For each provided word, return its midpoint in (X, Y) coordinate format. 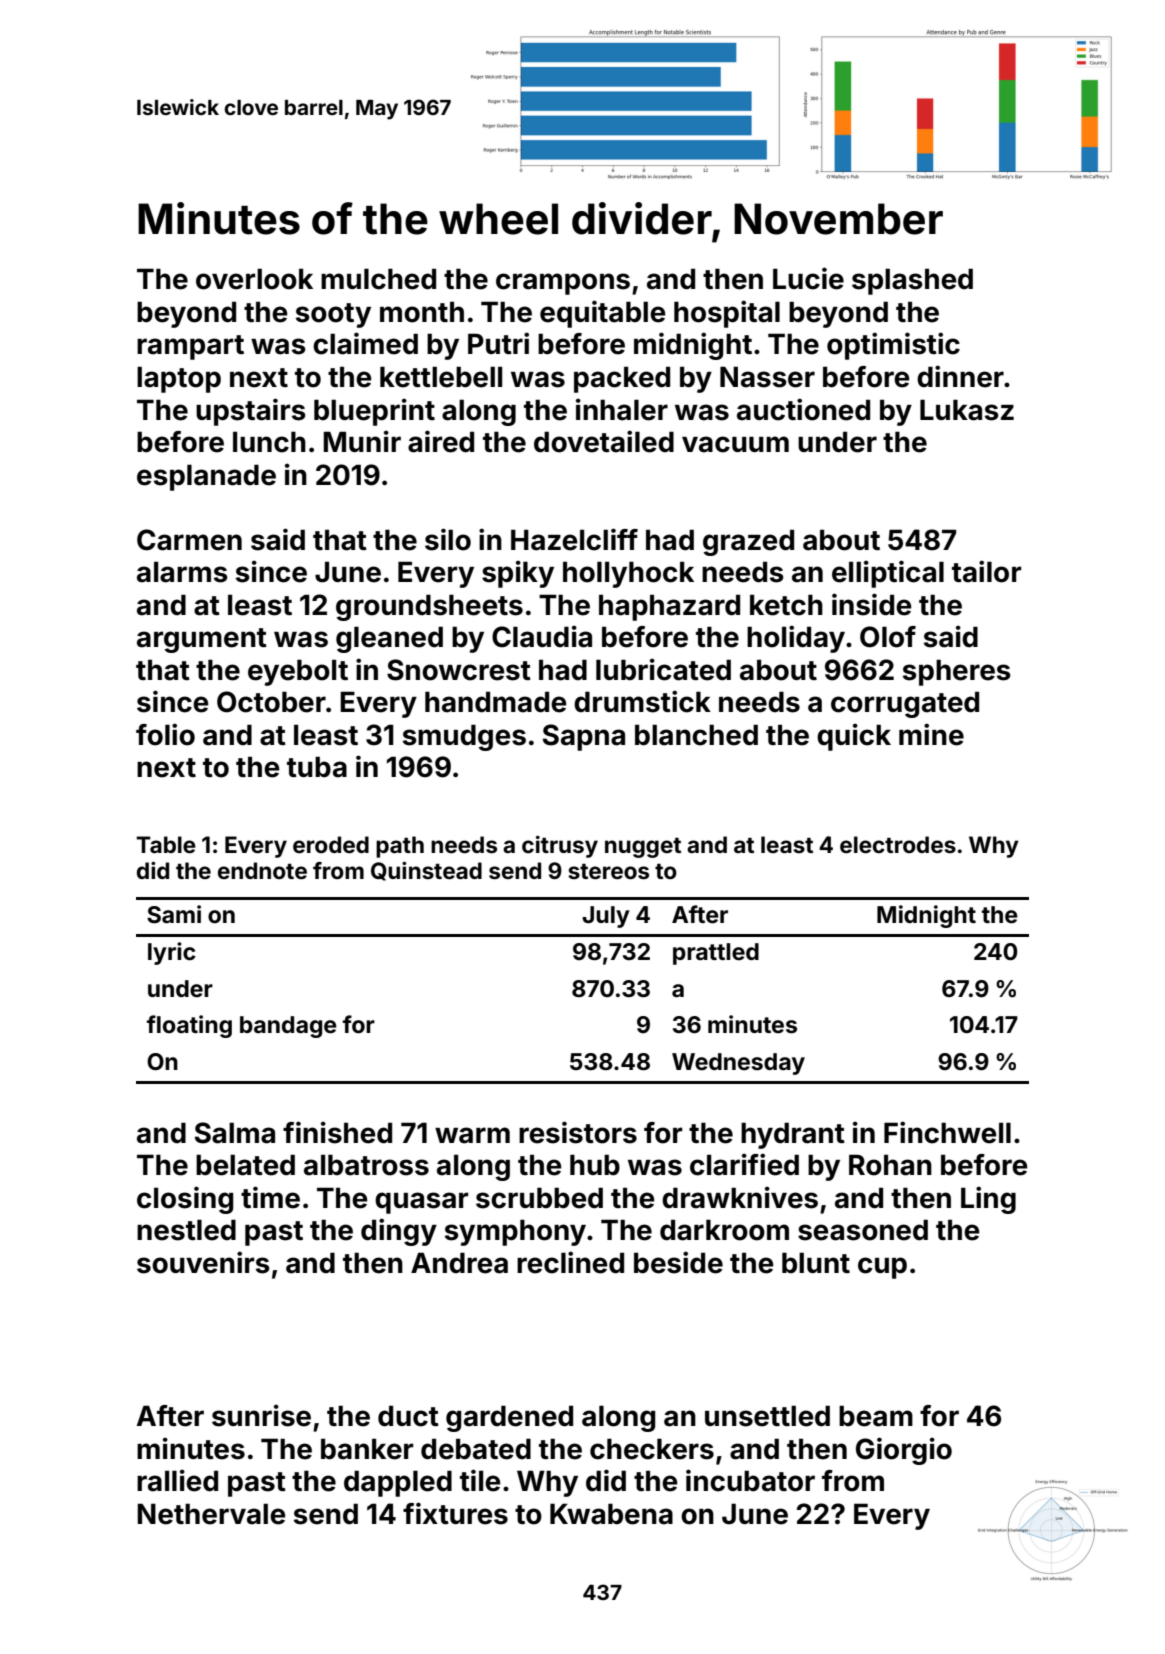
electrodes (898, 844)
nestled (186, 1230)
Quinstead (426, 871)
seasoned (863, 1230)
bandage (288, 1027)
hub (595, 1165)
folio (165, 734)
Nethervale (211, 1514)
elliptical (888, 574)
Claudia (542, 636)
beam (876, 1416)
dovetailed (604, 441)
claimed (365, 343)
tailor (986, 571)
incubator (750, 1480)
